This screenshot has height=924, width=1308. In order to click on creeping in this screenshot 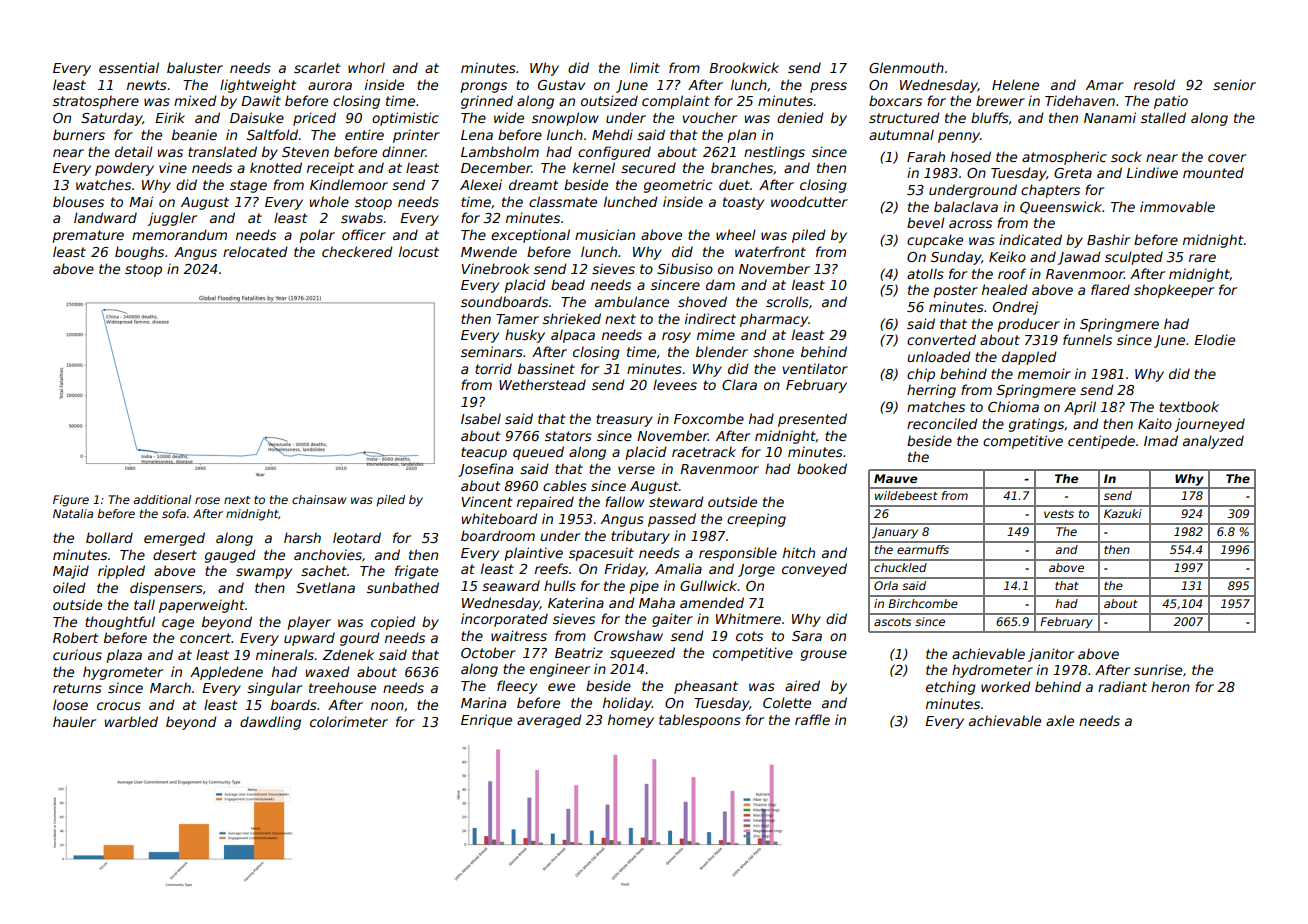, I will do `click(756, 520)`.
